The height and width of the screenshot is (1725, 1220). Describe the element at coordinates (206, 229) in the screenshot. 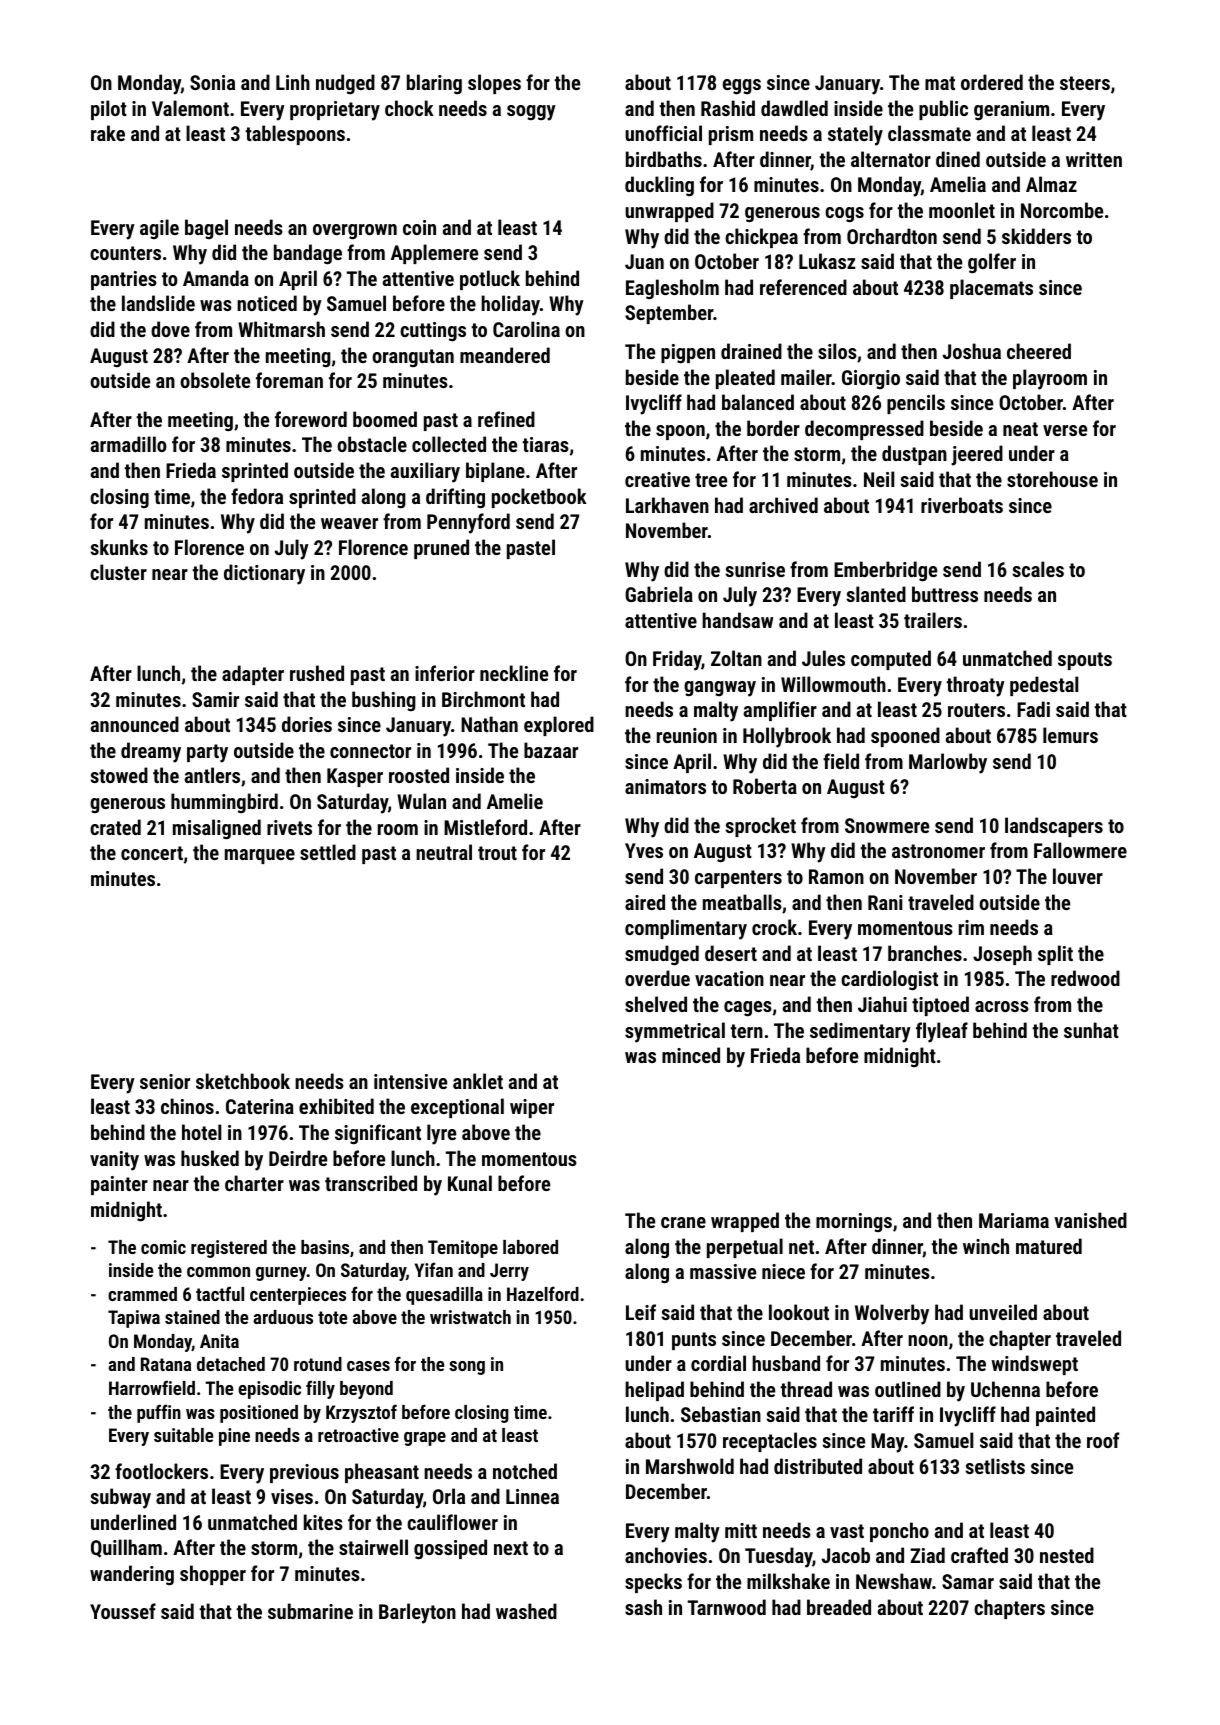

I see `bagel` at that location.
